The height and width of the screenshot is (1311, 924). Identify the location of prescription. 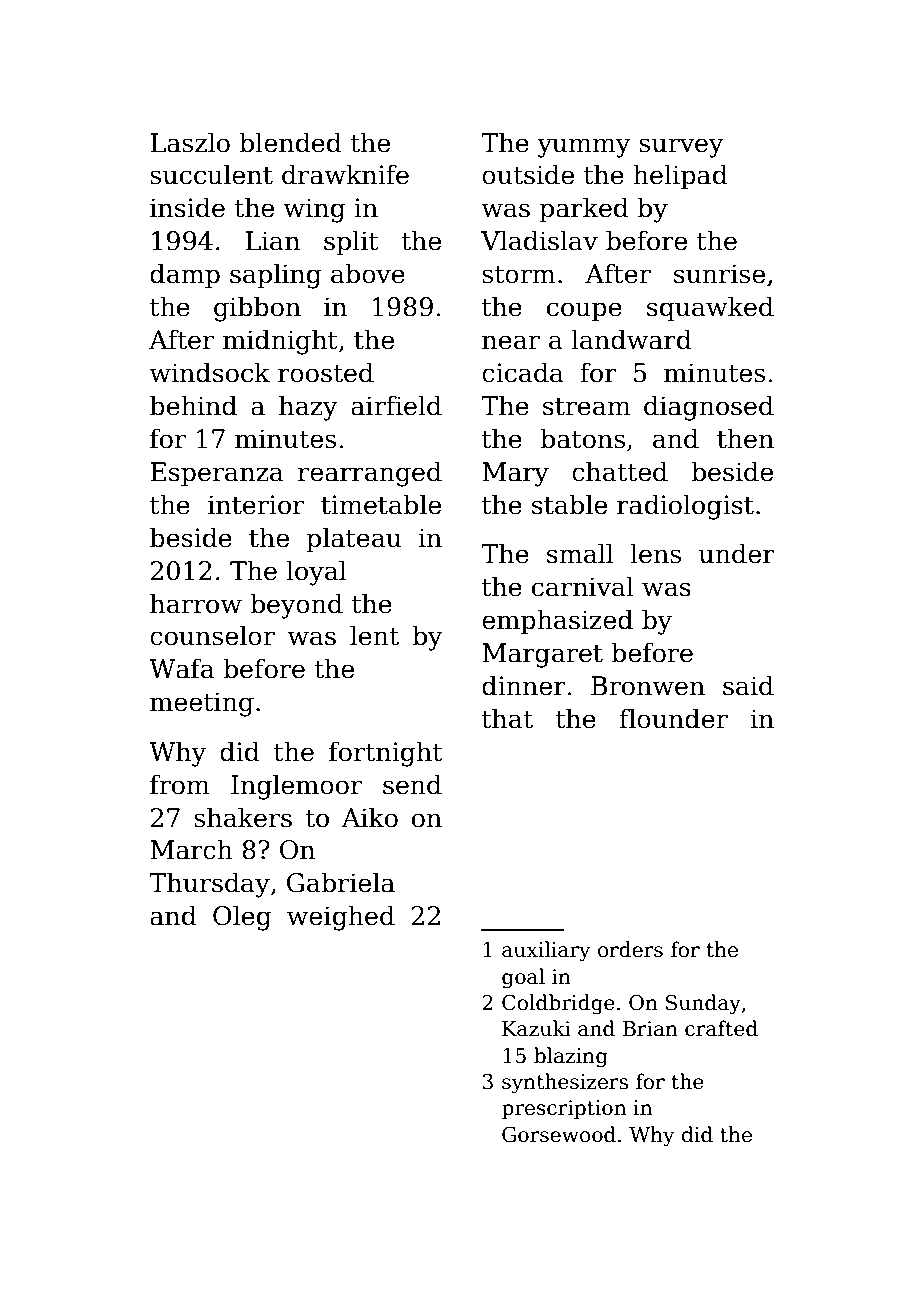
(564, 1109).
